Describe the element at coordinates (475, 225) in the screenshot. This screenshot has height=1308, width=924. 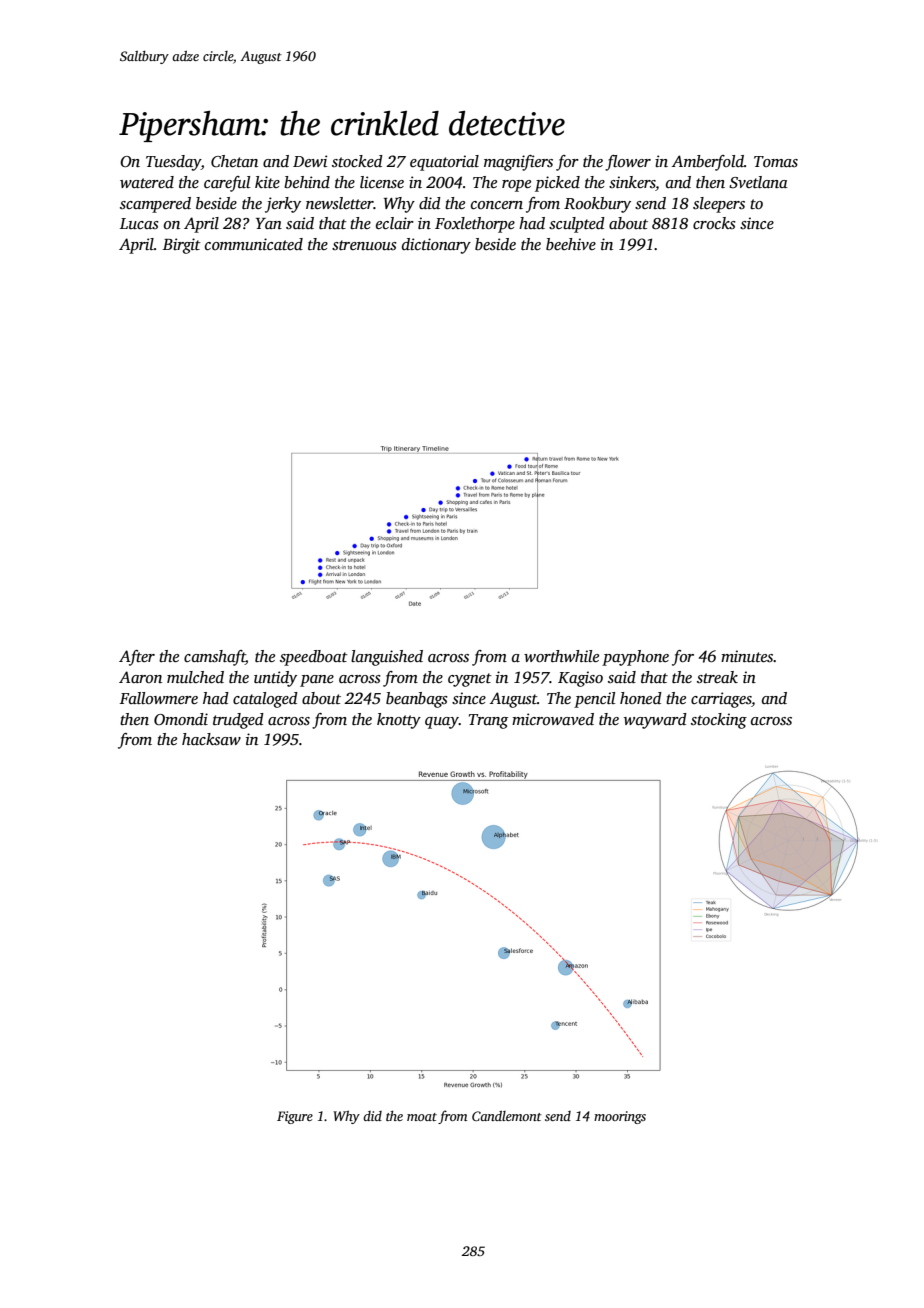
I see `Foxlethorpe` at that location.
